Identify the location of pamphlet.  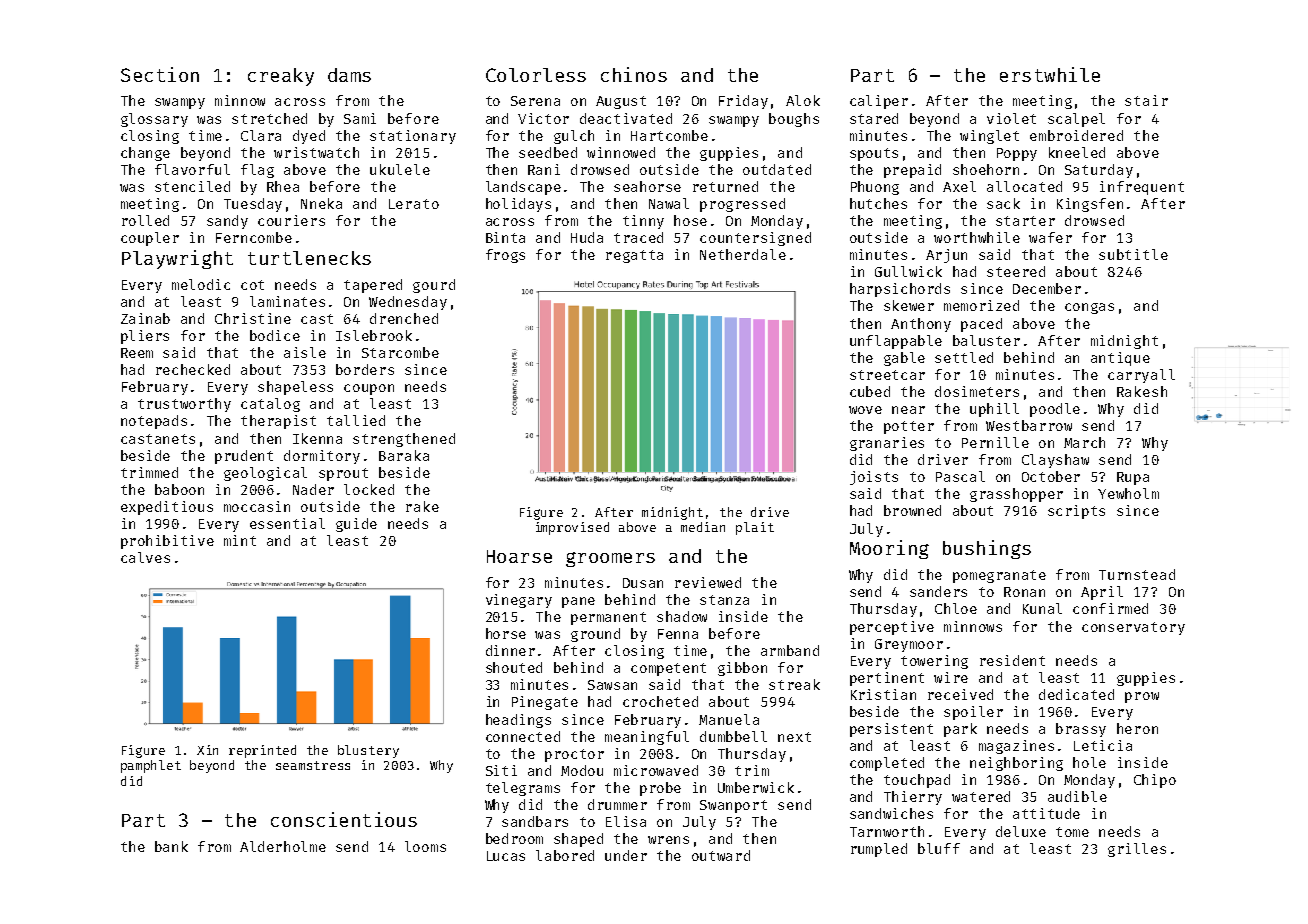
(151, 766).
